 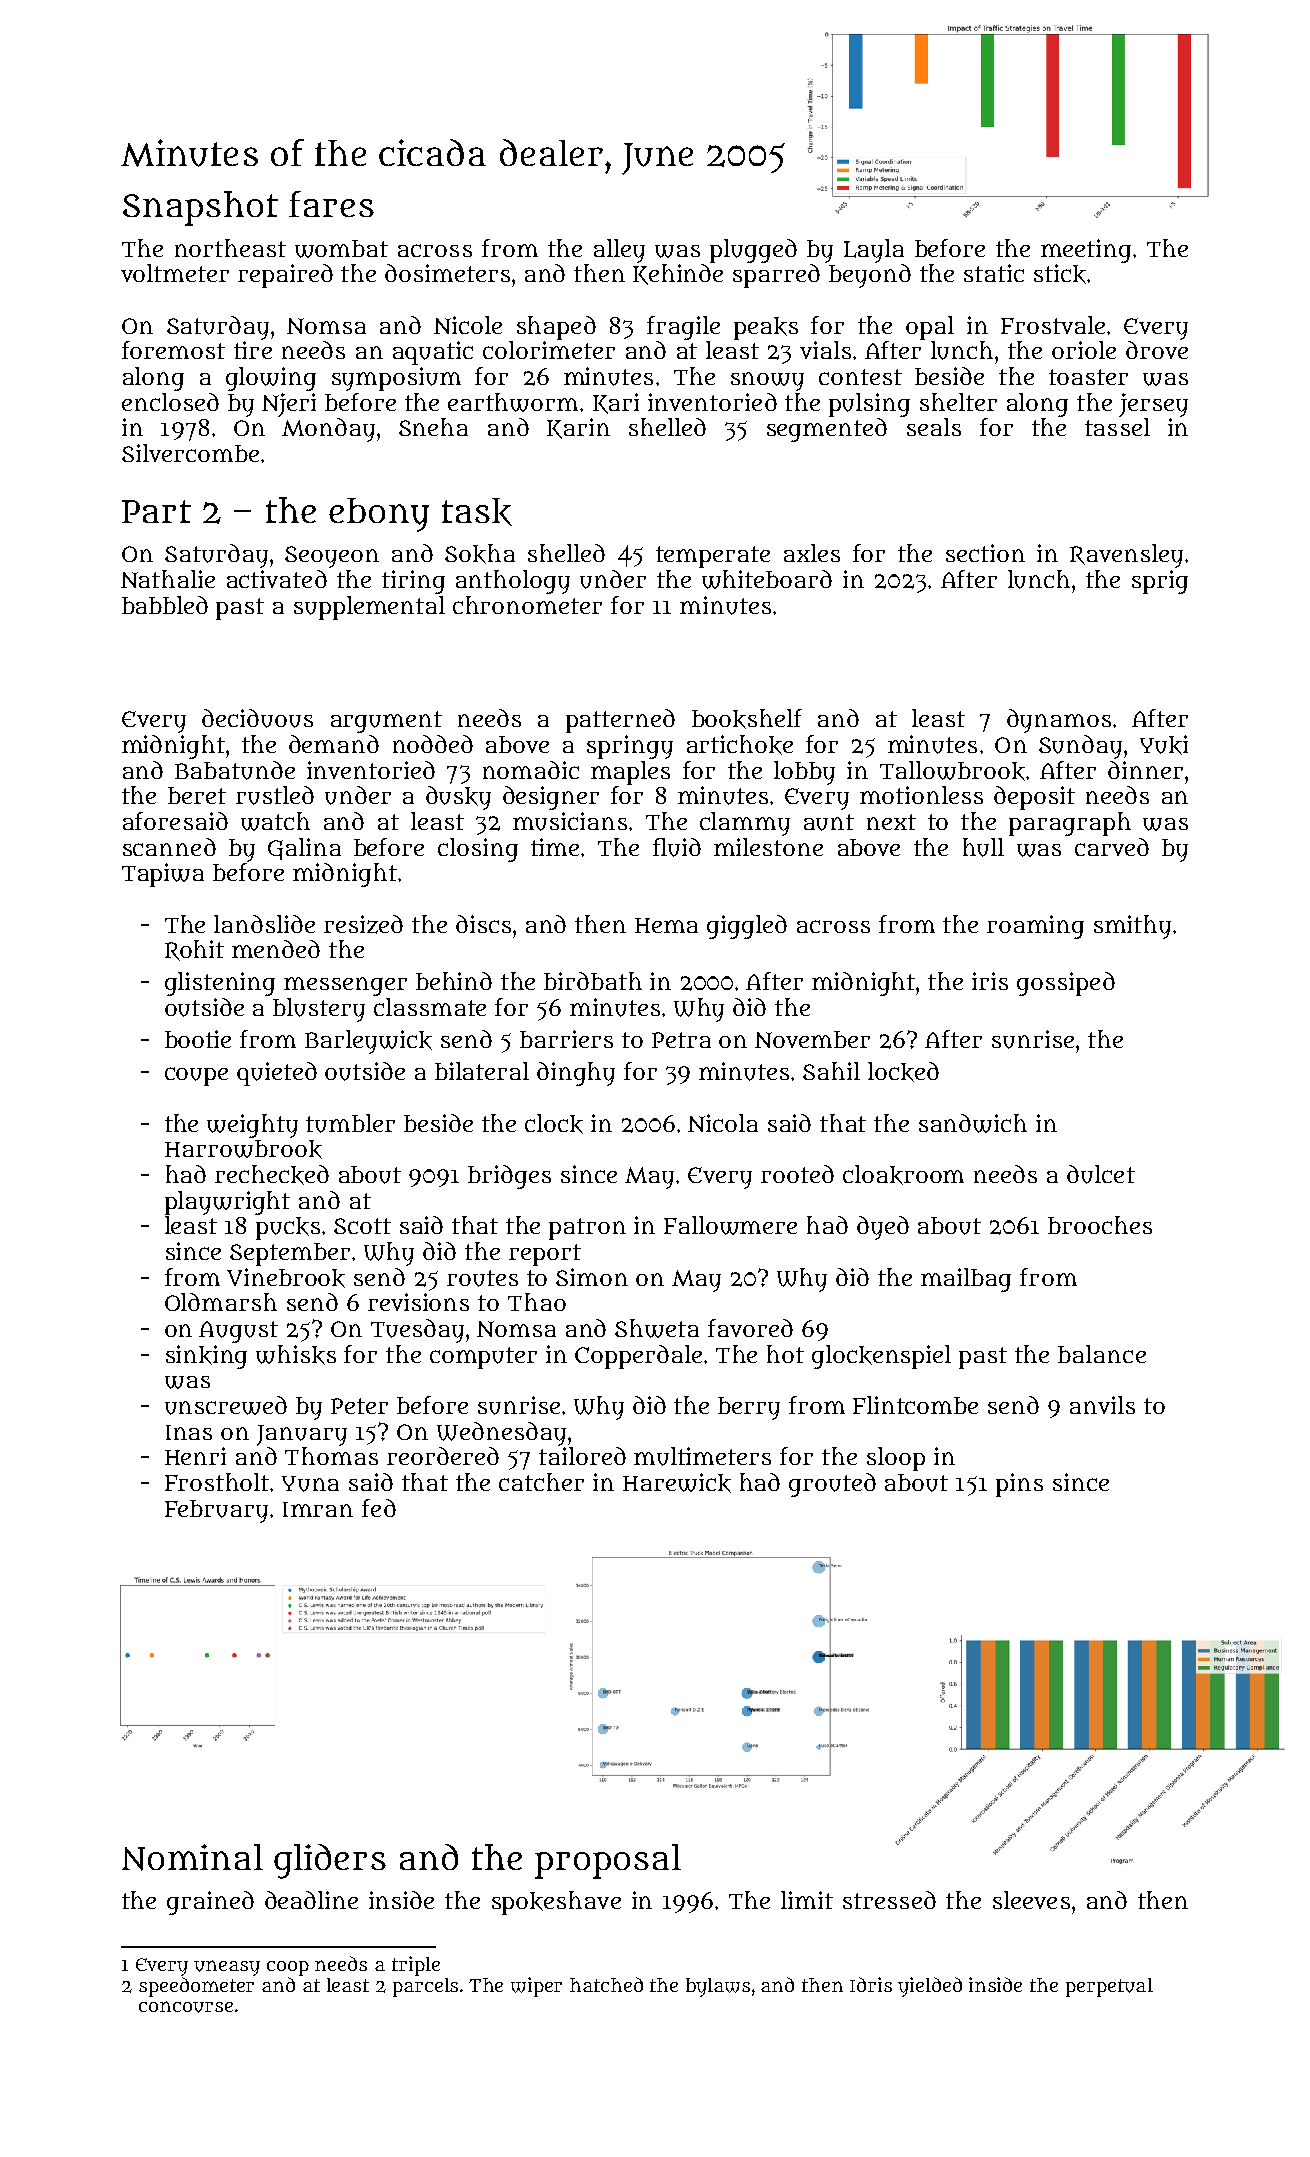 What do you see at coordinates (319, 1010) in the screenshot?
I see `blustery` at bounding box center [319, 1010].
